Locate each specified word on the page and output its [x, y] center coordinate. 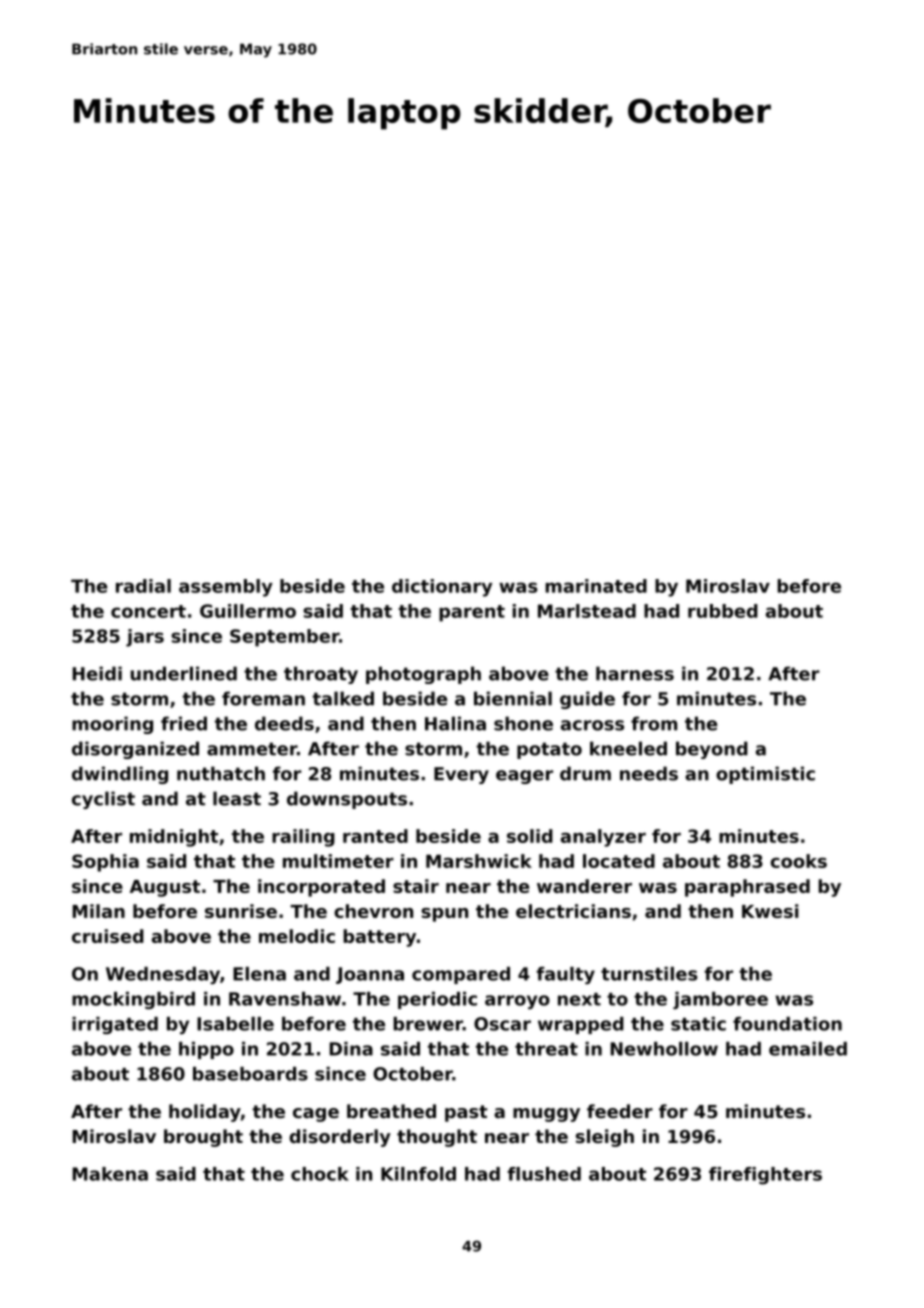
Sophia [105, 863]
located [619, 861]
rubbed [723, 611]
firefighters [765, 1176]
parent [472, 613]
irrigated [115, 1025]
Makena [110, 1174]
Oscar [502, 1024]
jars [145, 638]
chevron [373, 911]
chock [320, 1174]
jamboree [720, 1000]
